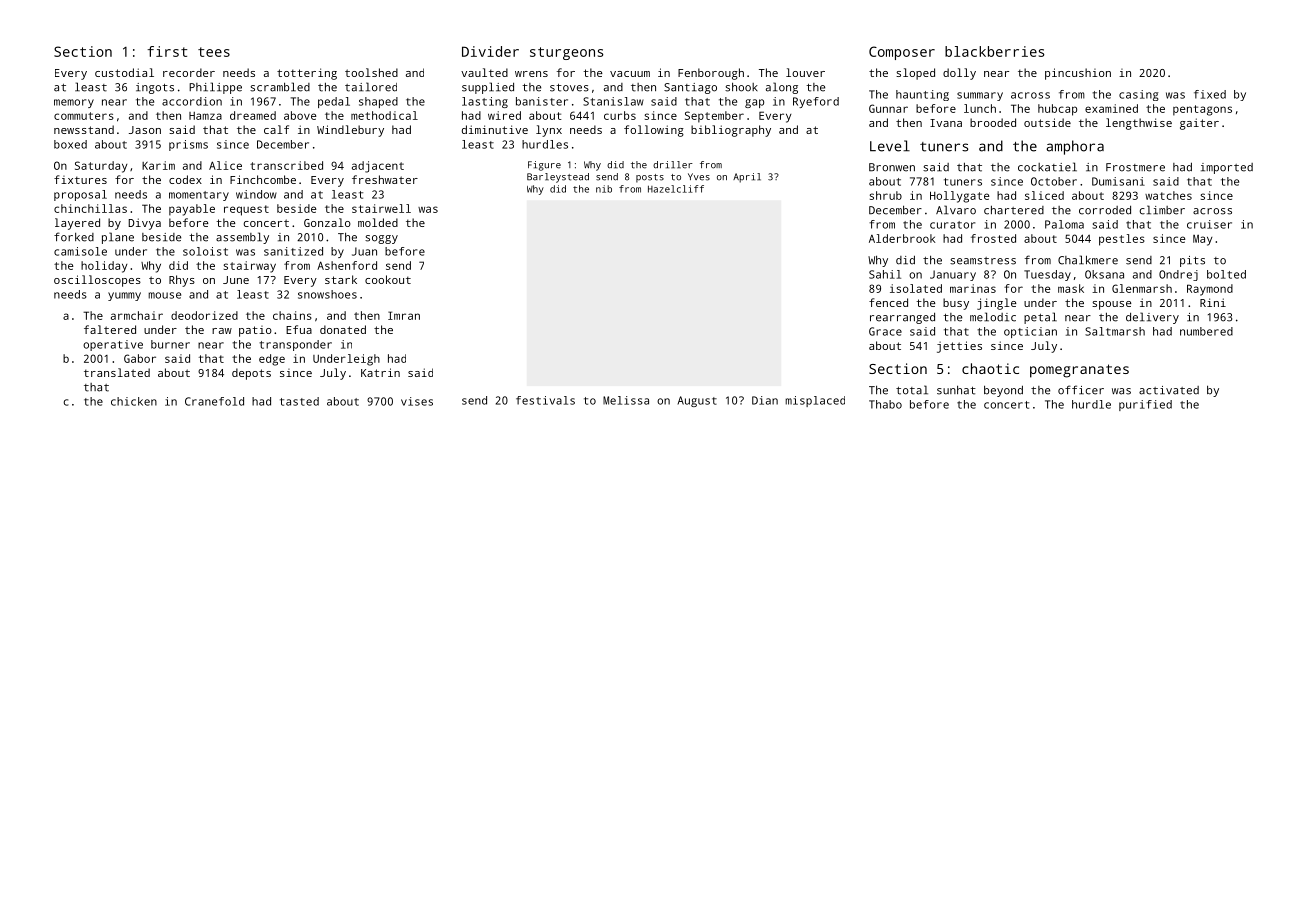 Image resolution: width=1308 pixels, height=924 pixels. I want to click on first, so click(167, 51).
